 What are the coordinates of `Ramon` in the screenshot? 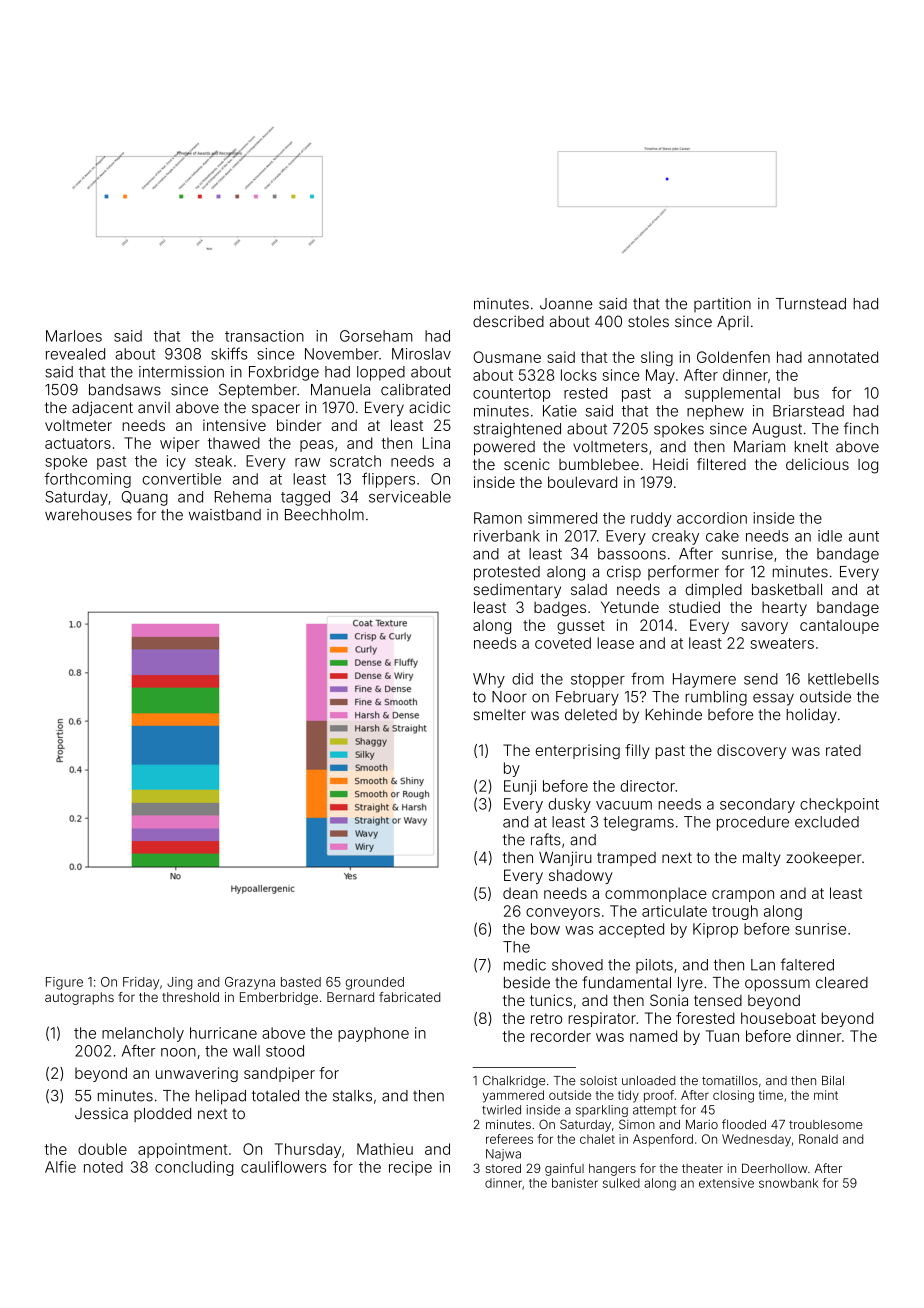 It's located at (498, 518).
